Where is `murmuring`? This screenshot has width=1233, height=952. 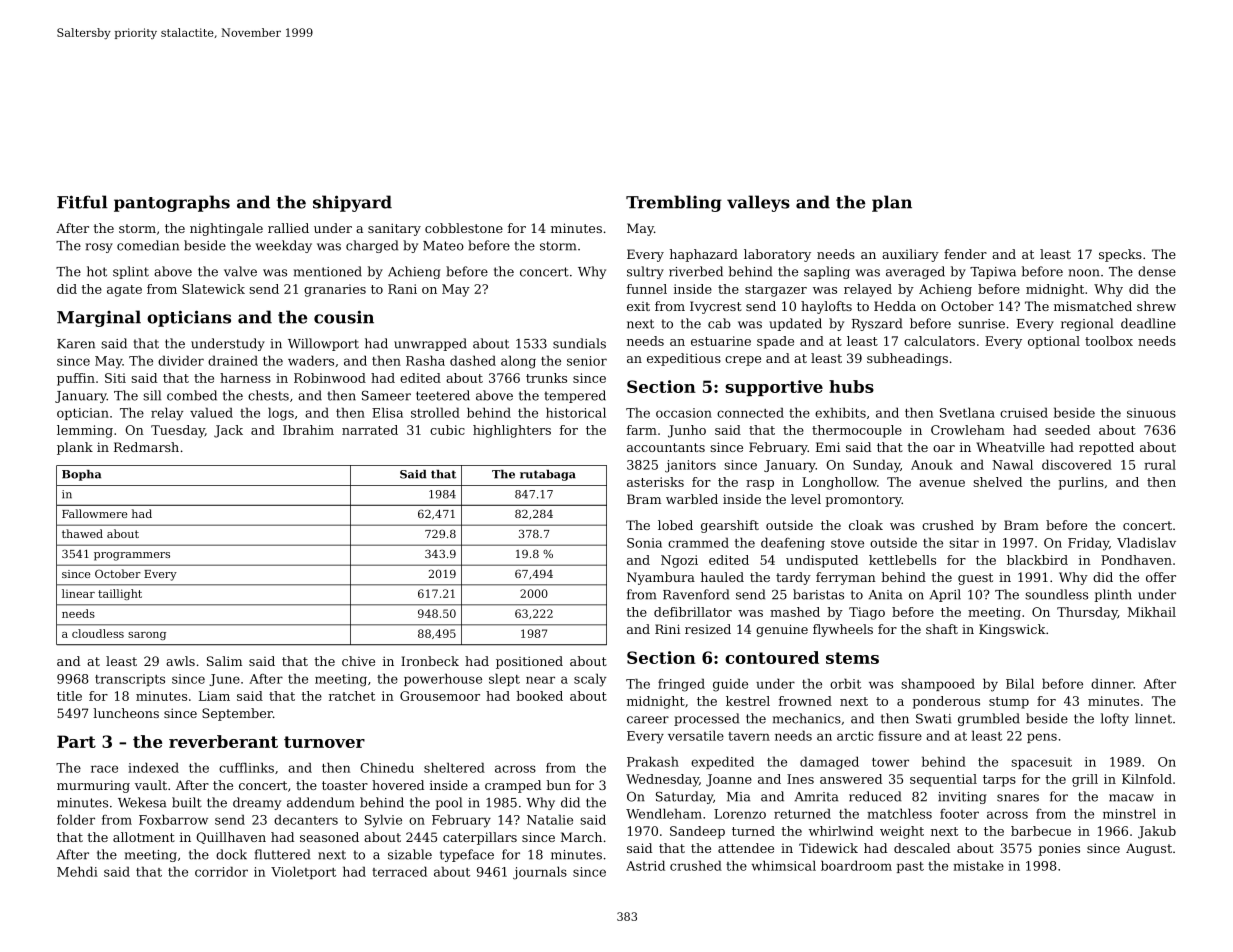 murmuring is located at coordinates (93, 786).
